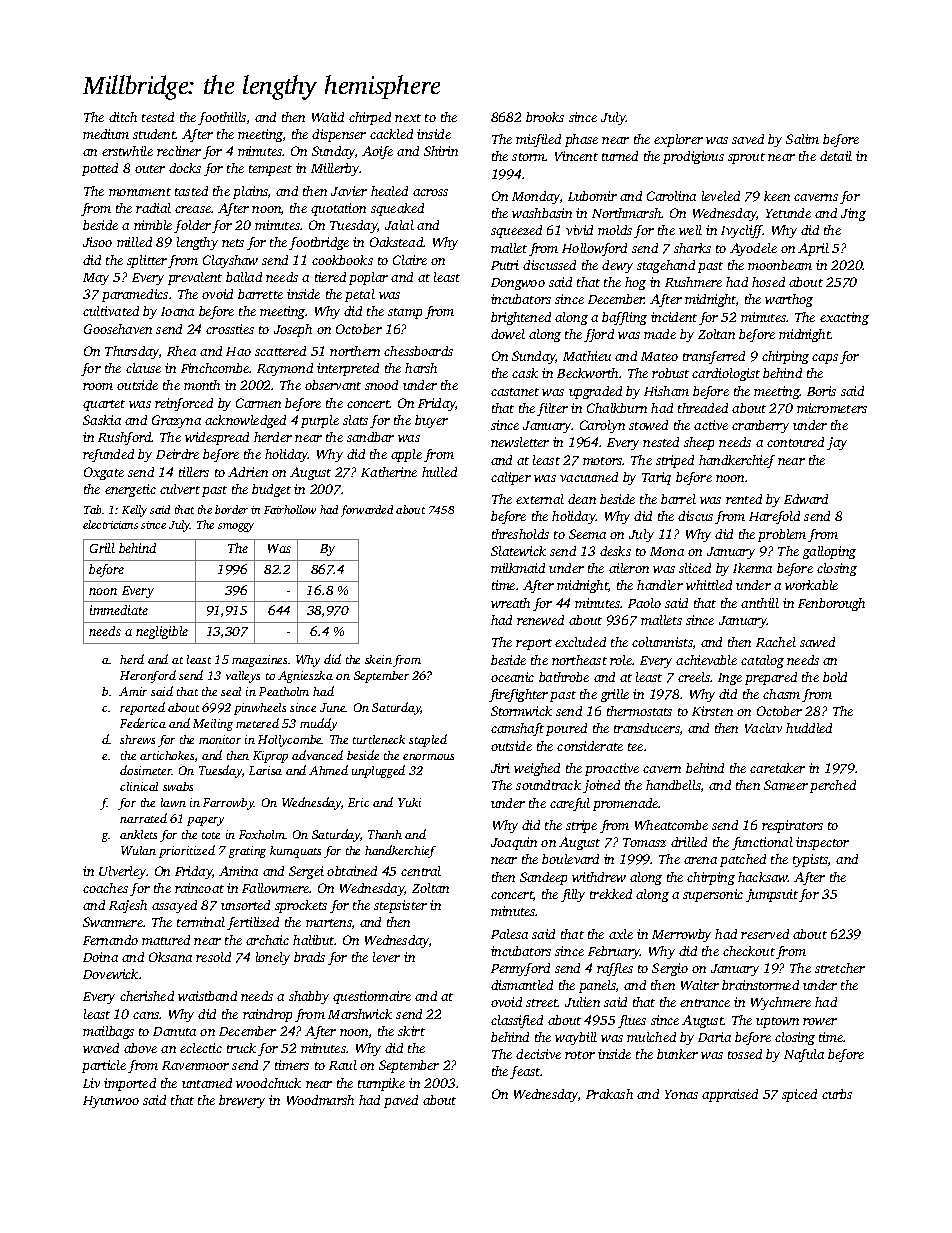 The height and width of the document is (1233, 952). Describe the element at coordinates (508, 334) in the document. I see `dowel` at that location.
